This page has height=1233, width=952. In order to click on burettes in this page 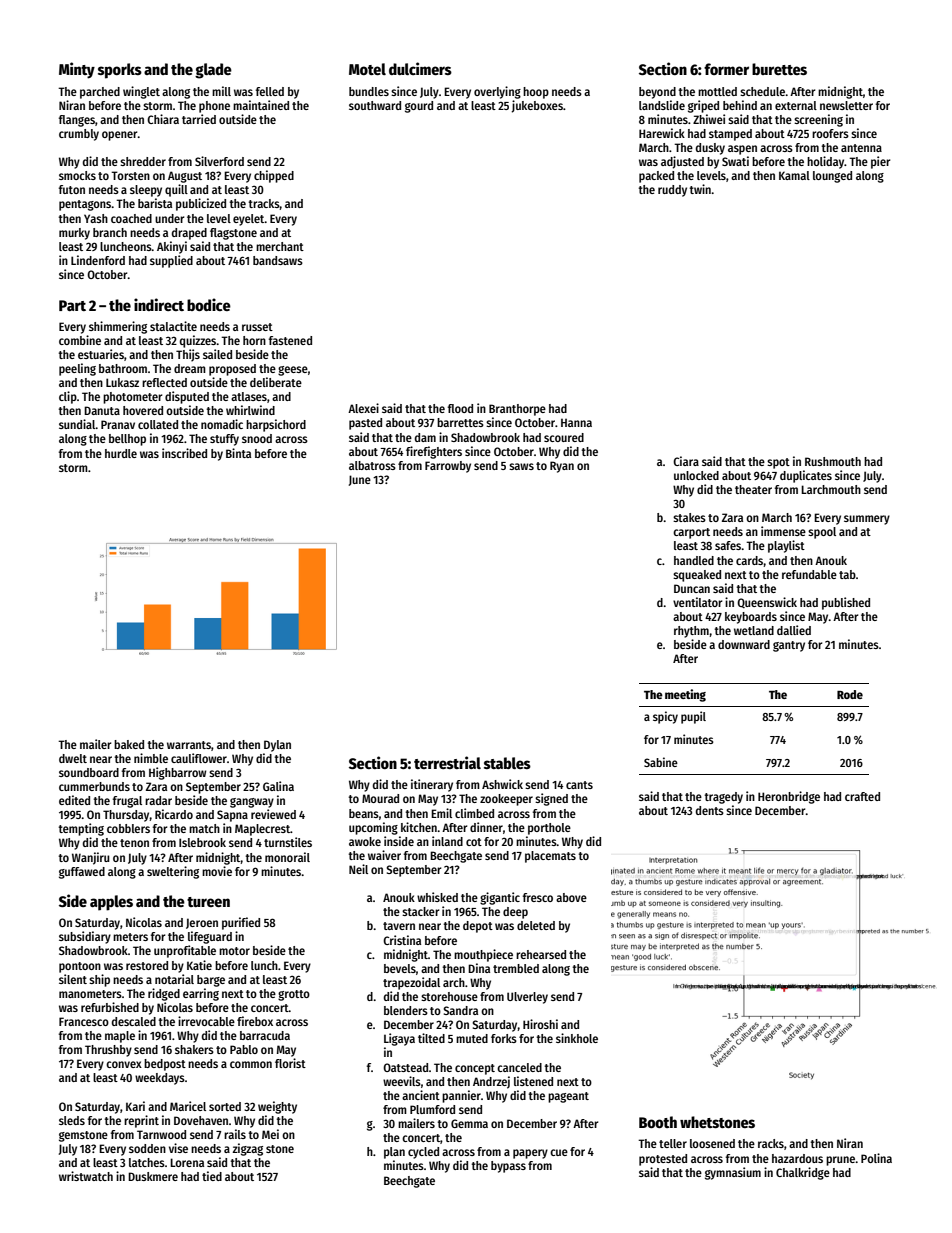, I will do `click(779, 69)`.
